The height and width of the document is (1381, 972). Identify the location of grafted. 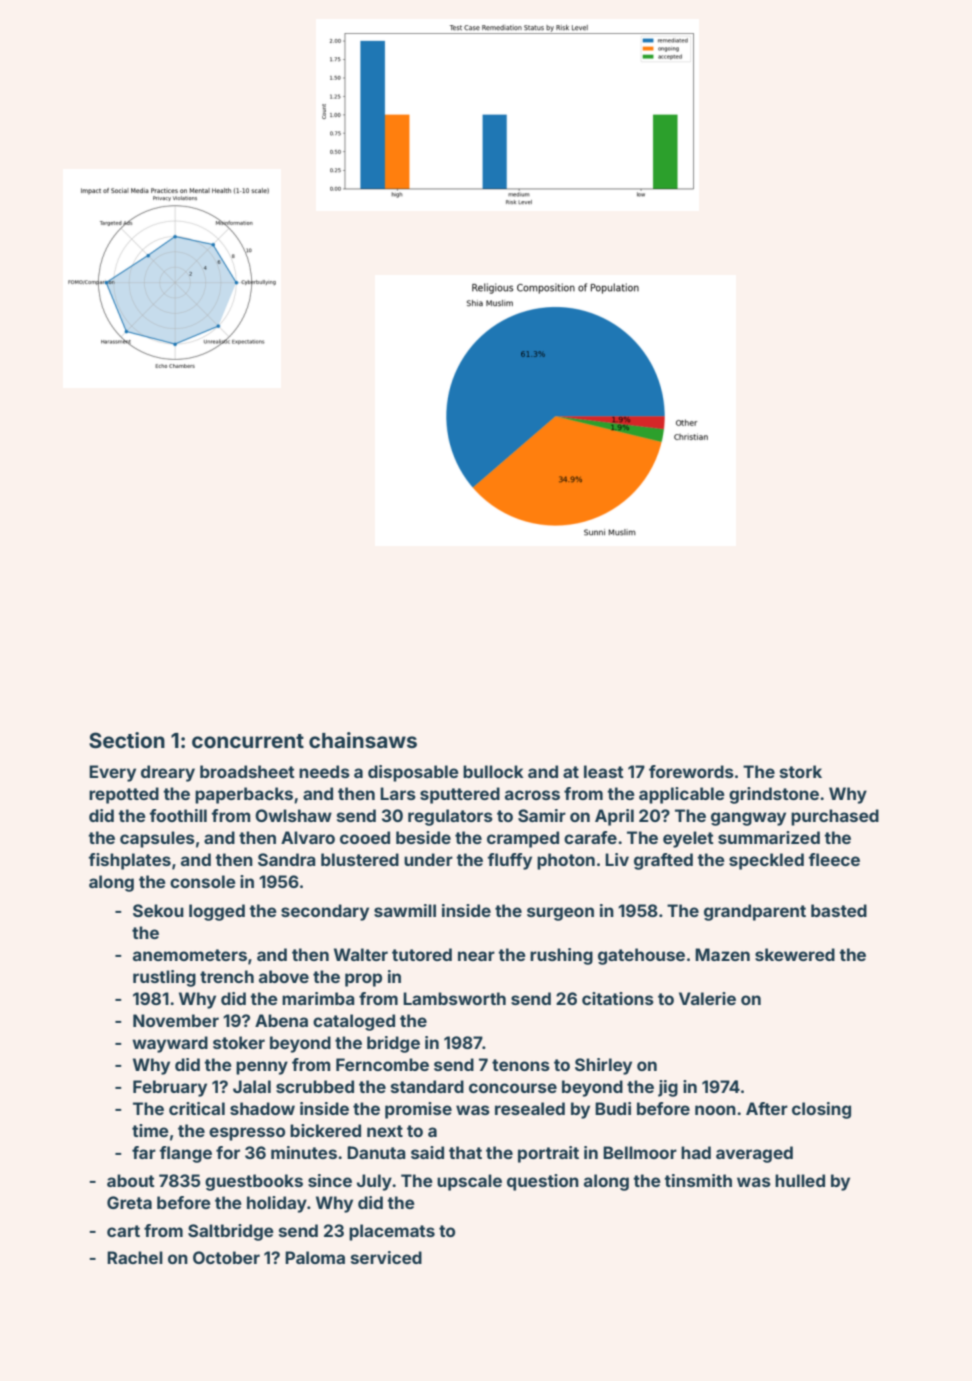
(663, 861).
